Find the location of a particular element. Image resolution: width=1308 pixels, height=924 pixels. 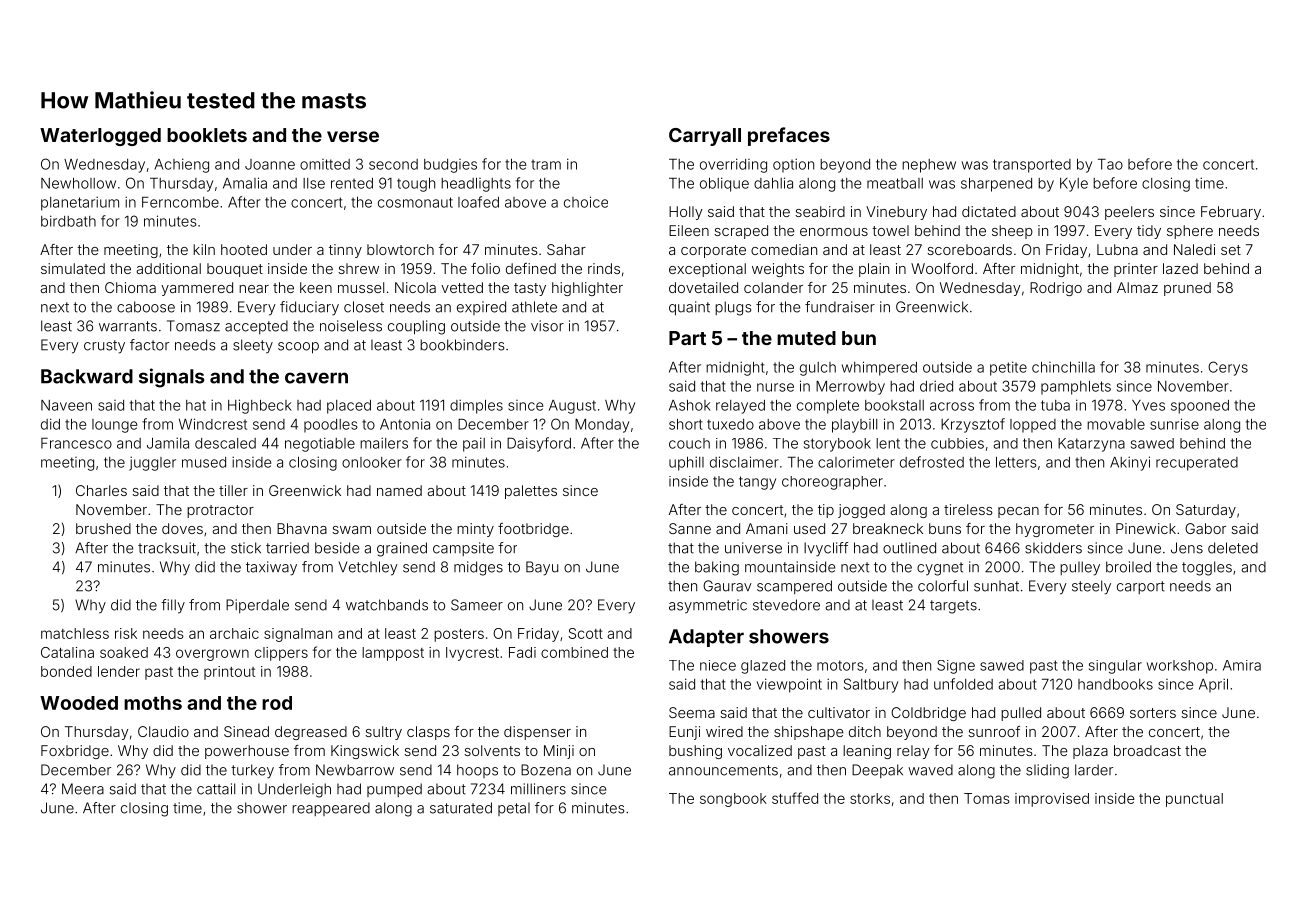

seabird is located at coordinates (820, 211).
